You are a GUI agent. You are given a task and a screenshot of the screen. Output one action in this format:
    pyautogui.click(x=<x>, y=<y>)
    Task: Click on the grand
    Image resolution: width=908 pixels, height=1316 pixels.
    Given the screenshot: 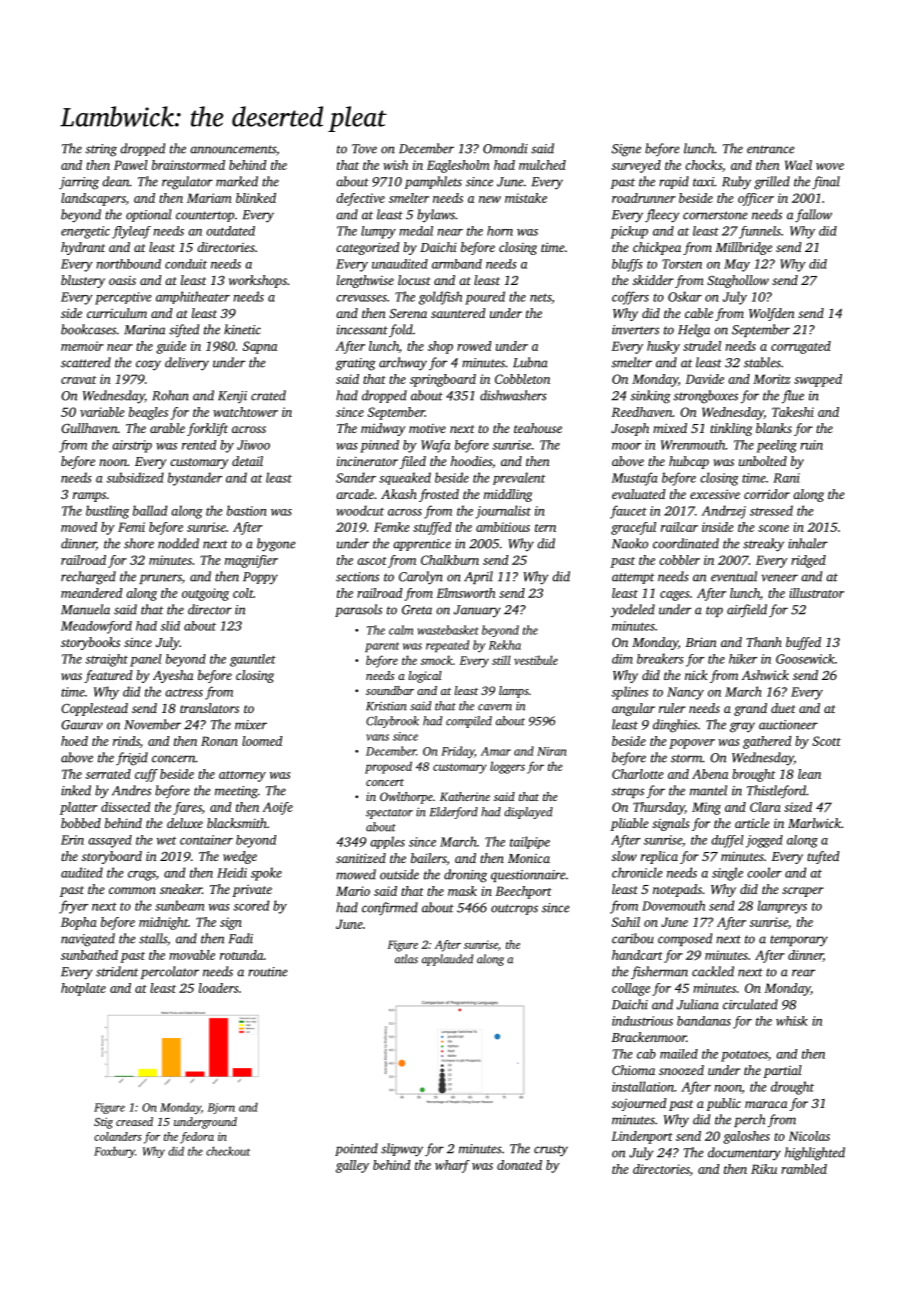 What is the action you would take?
    pyautogui.click(x=750, y=709)
